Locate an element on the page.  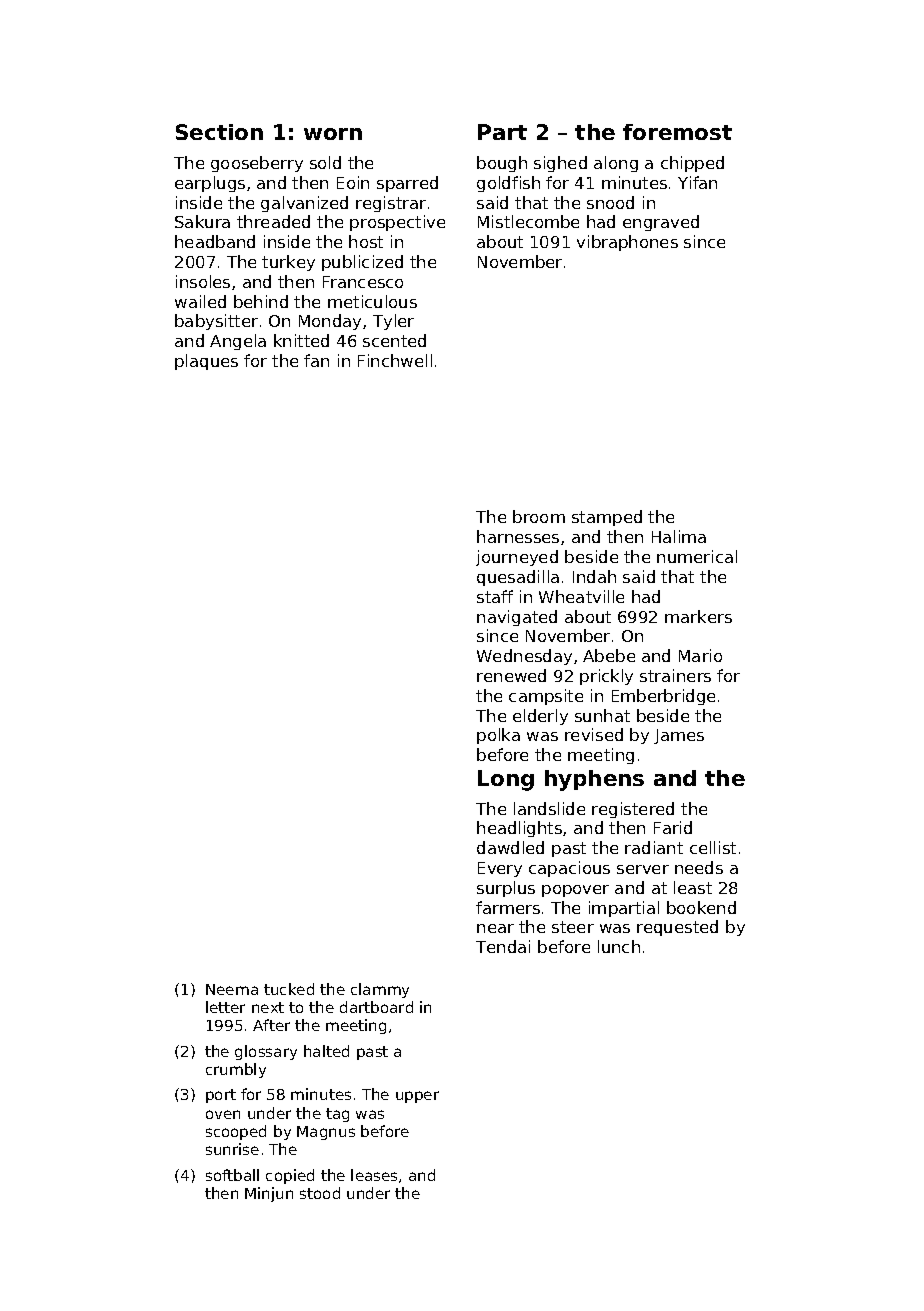
port is located at coordinates (221, 1096).
